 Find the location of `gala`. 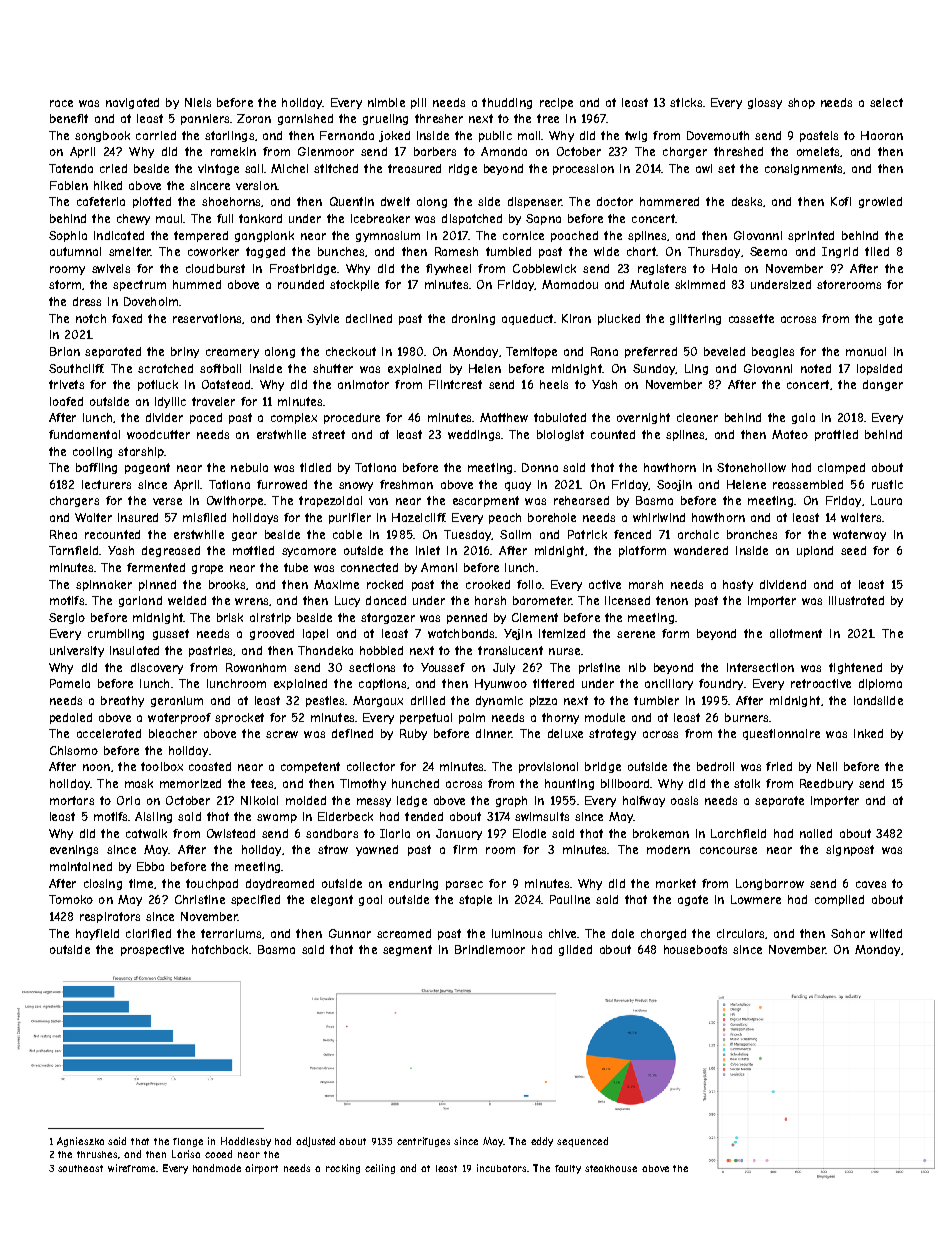

gala is located at coordinates (803, 418).
